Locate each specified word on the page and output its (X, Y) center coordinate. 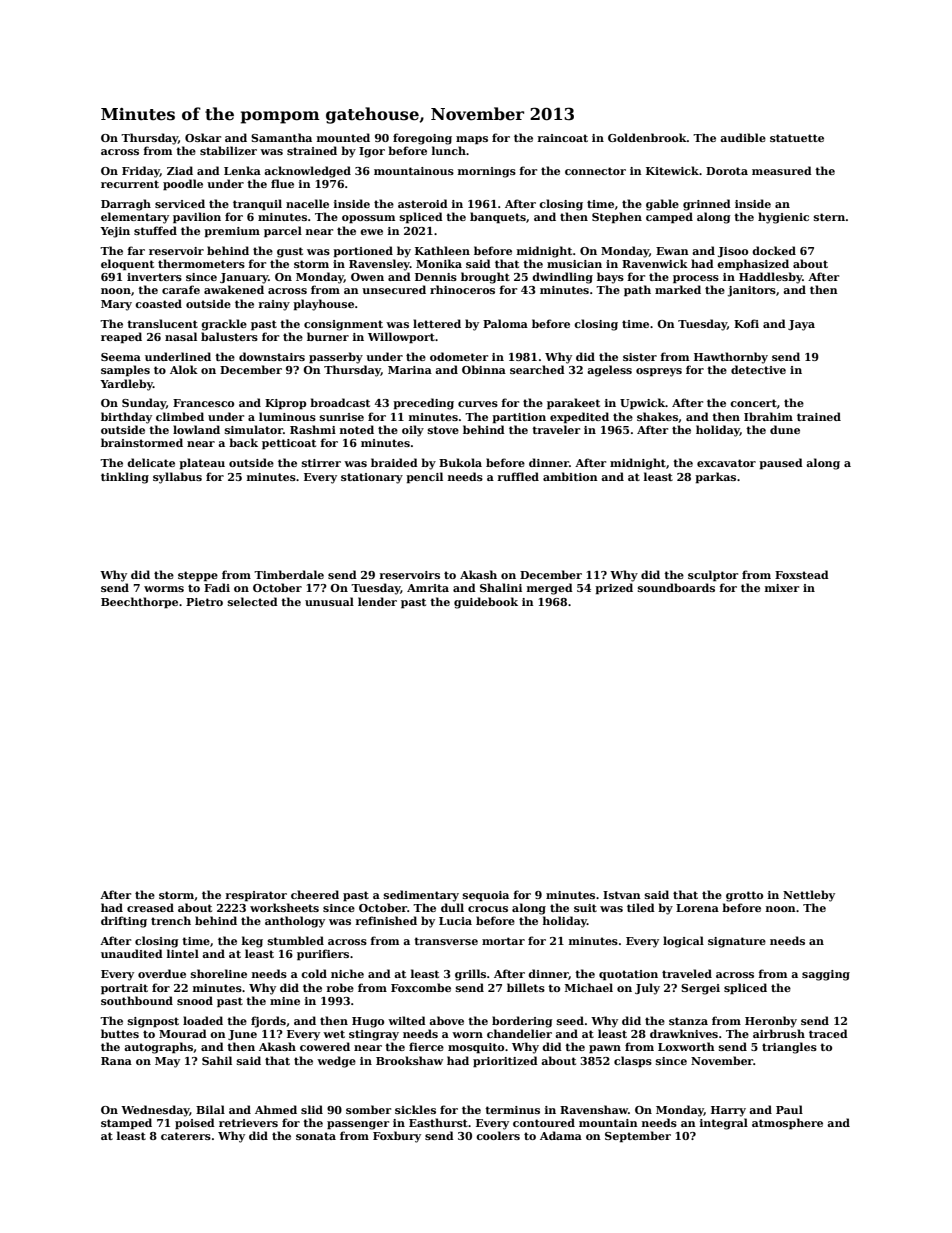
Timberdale (289, 574)
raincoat (562, 138)
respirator (256, 896)
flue (282, 183)
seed (570, 1020)
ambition (570, 476)
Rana (116, 1061)
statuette (797, 138)
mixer (782, 588)
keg (252, 942)
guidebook (486, 603)
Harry (728, 1111)
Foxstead (802, 574)
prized (614, 589)
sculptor (713, 576)
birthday (126, 418)
